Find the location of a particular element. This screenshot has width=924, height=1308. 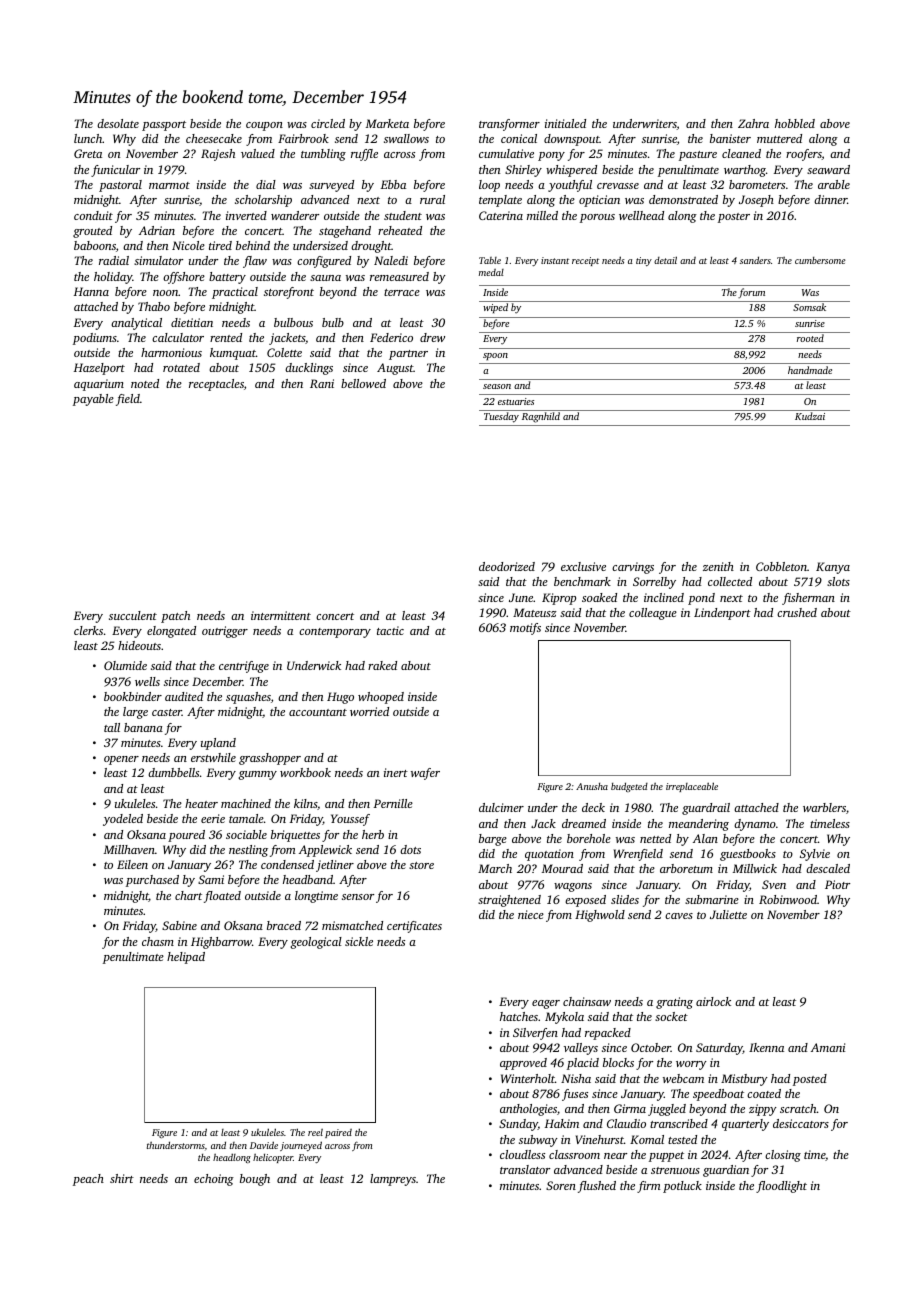

motifs is located at coordinates (525, 629).
